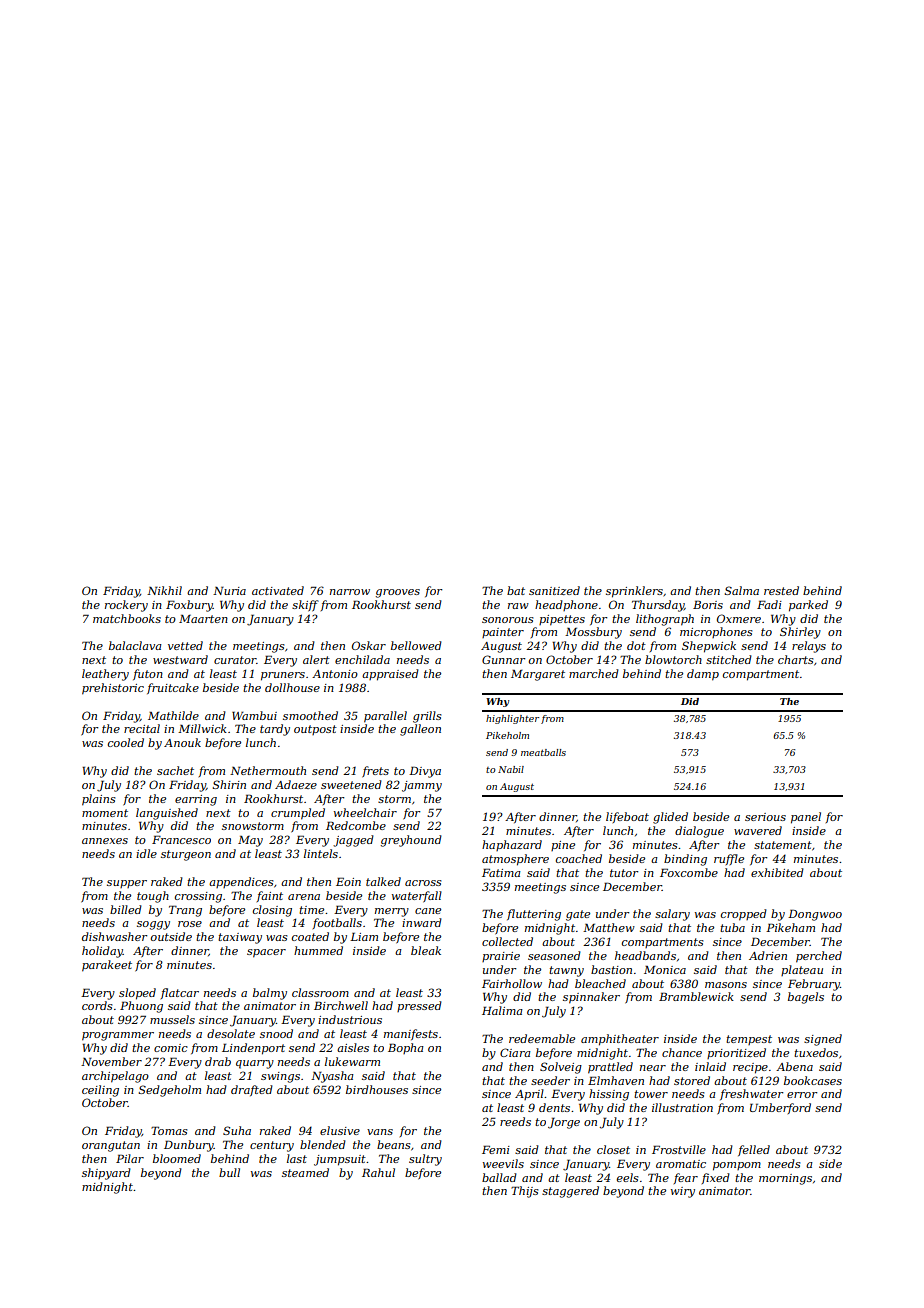  What do you see at coordinates (742, 590) in the screenshot?
I see `Salma` at bounding box center [742, 590].
